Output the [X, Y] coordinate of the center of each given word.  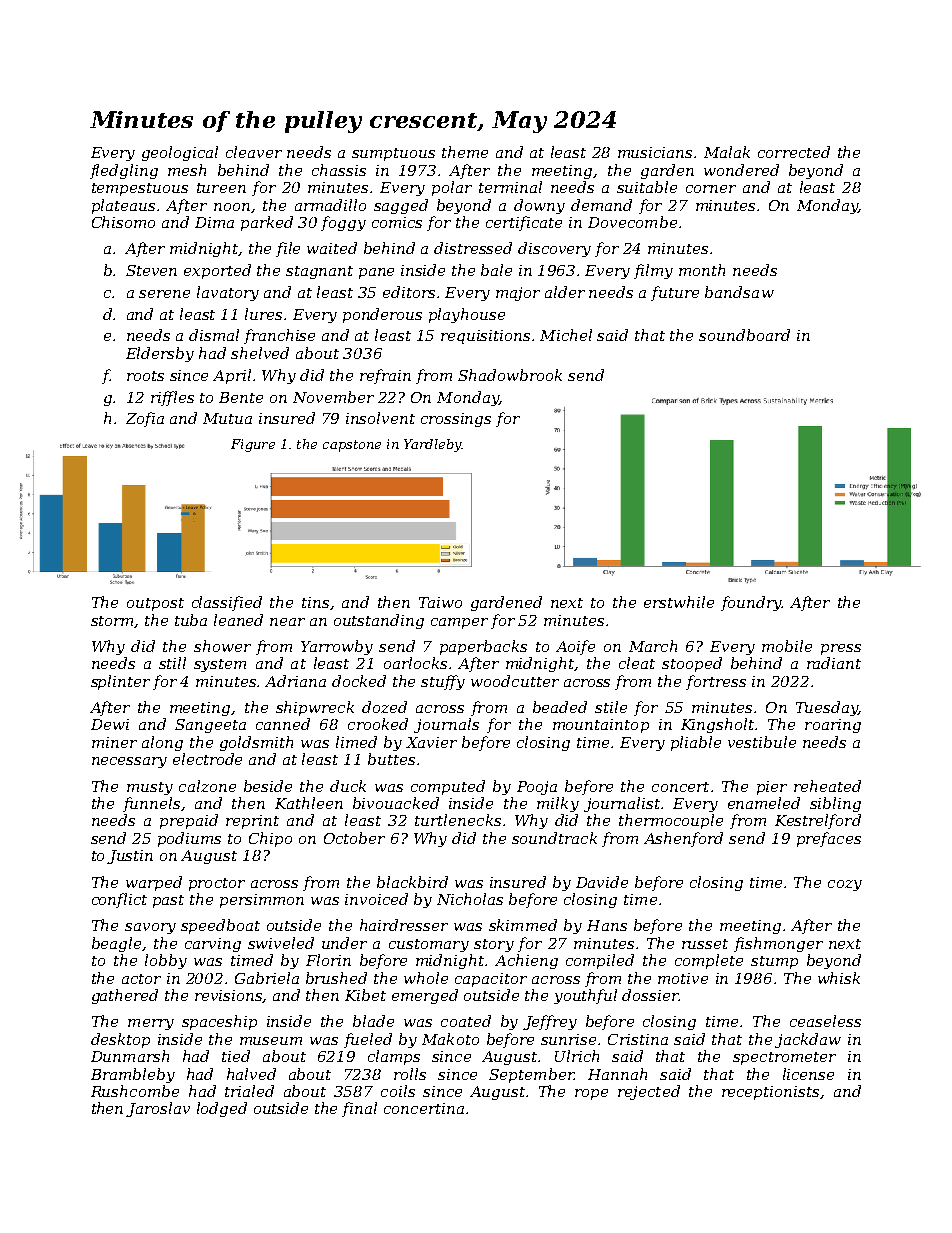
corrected [794, 152]
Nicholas [470, 899]
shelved [260, 353]
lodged [222, 1109]
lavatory [228, 293]
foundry [751, 603]
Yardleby [432, 445]
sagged [401, 206]
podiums [189, 839]
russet [705, 944]
